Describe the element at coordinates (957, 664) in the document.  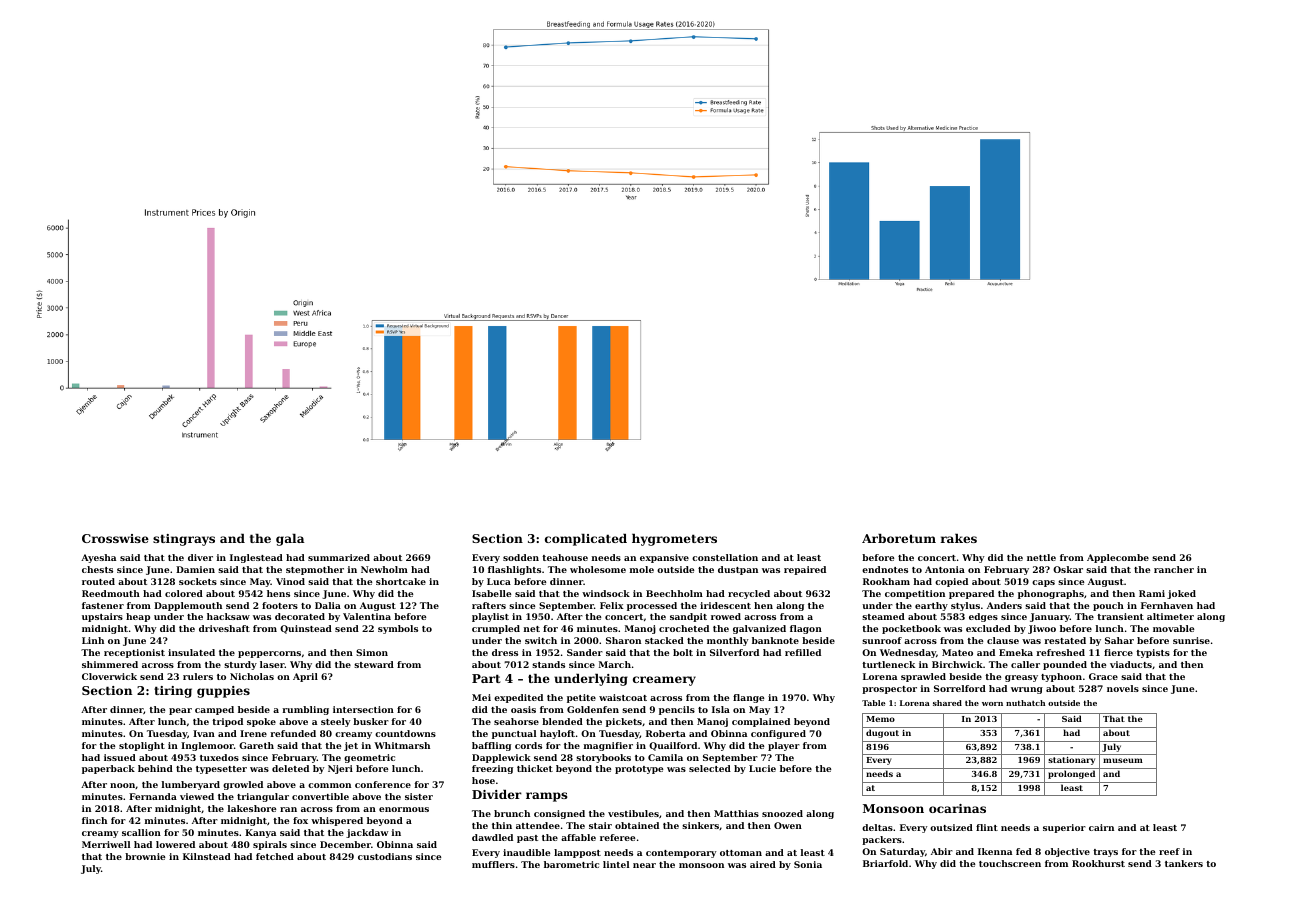
I see `Birchwick` at that location.
